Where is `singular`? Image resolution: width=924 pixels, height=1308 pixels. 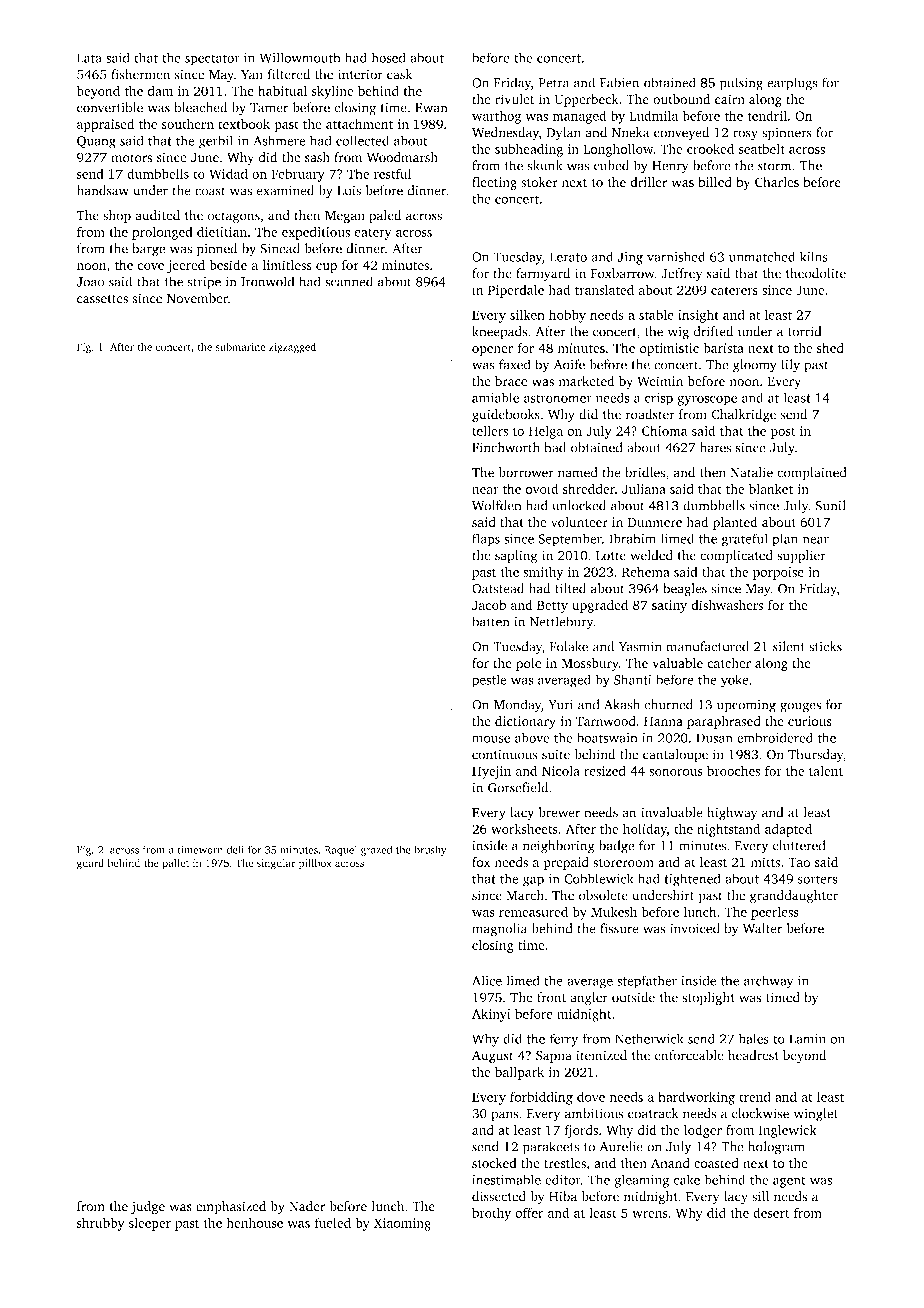
singular is located at coordinates (276, 864).
